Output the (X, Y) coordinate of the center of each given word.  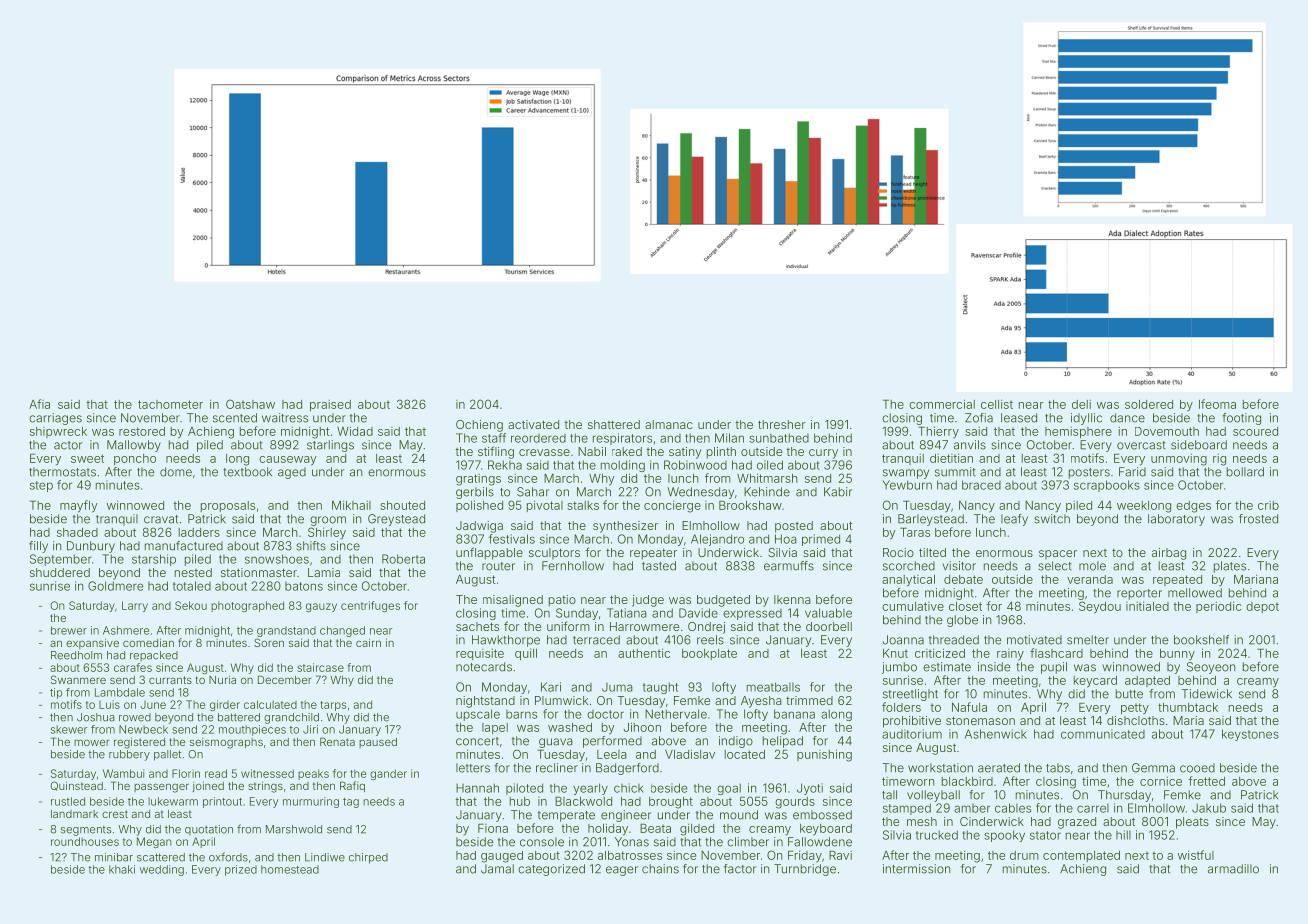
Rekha (505, 465)
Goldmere (115, 586)
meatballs (773, 687)
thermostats (62, 472)
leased (1019, 418)
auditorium (912, 734)
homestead (290, 869)
